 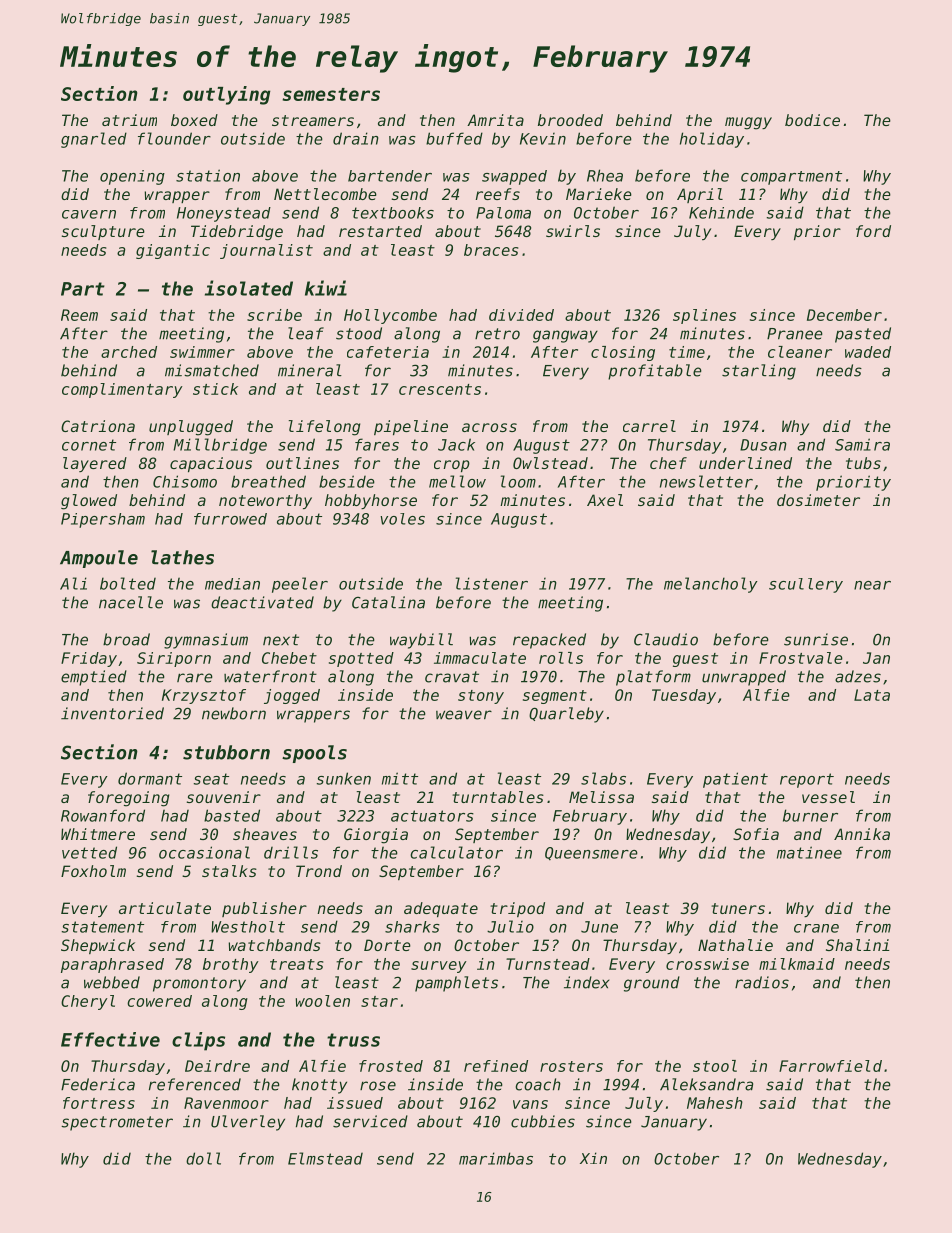 What do you see at coordinates (94, 140) in the image?
I see `gnarled` at bounding box center [94, 140].
